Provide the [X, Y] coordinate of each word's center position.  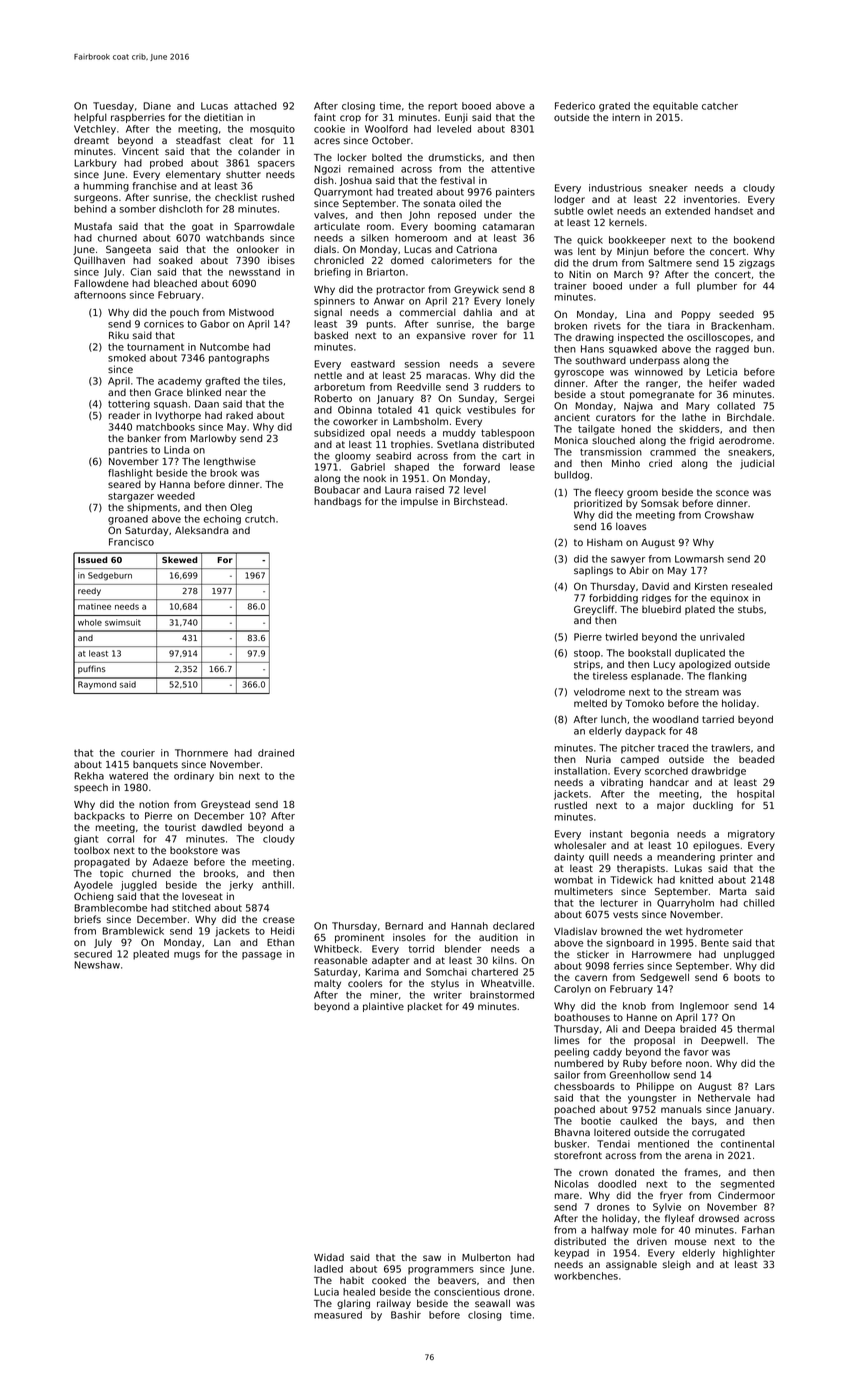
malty [327, 984]
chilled [759, 903]
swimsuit [123, 622]
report [443, 107]
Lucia [326, 1292]
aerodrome [745, 440]
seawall [492, 1303]
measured [338, 1315]
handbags [337, 502]
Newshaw [97, 965]
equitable [675, 107]
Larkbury [95, 164]
